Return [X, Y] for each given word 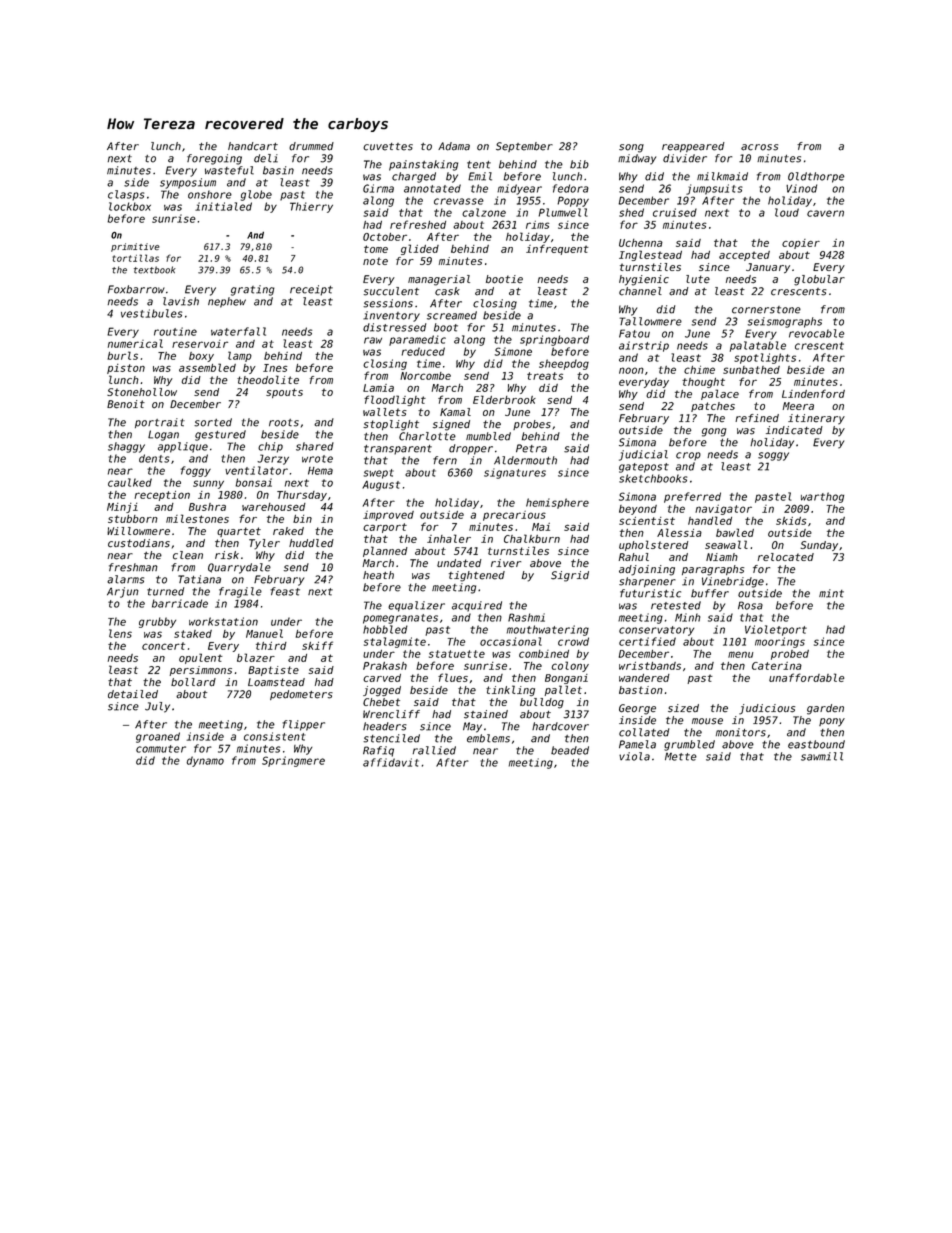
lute [698, 279]
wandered [644, 678]
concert [163, 646]
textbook [155, 270]
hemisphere [557, 503]
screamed [452, 315]
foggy [196, 471]
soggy [773, 456]
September [524, 147]
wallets [385, 412]
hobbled [385, 629]
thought [703, 383]
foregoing [214, 159]
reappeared [693, 147]
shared [315, 446]
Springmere [293, 761]
